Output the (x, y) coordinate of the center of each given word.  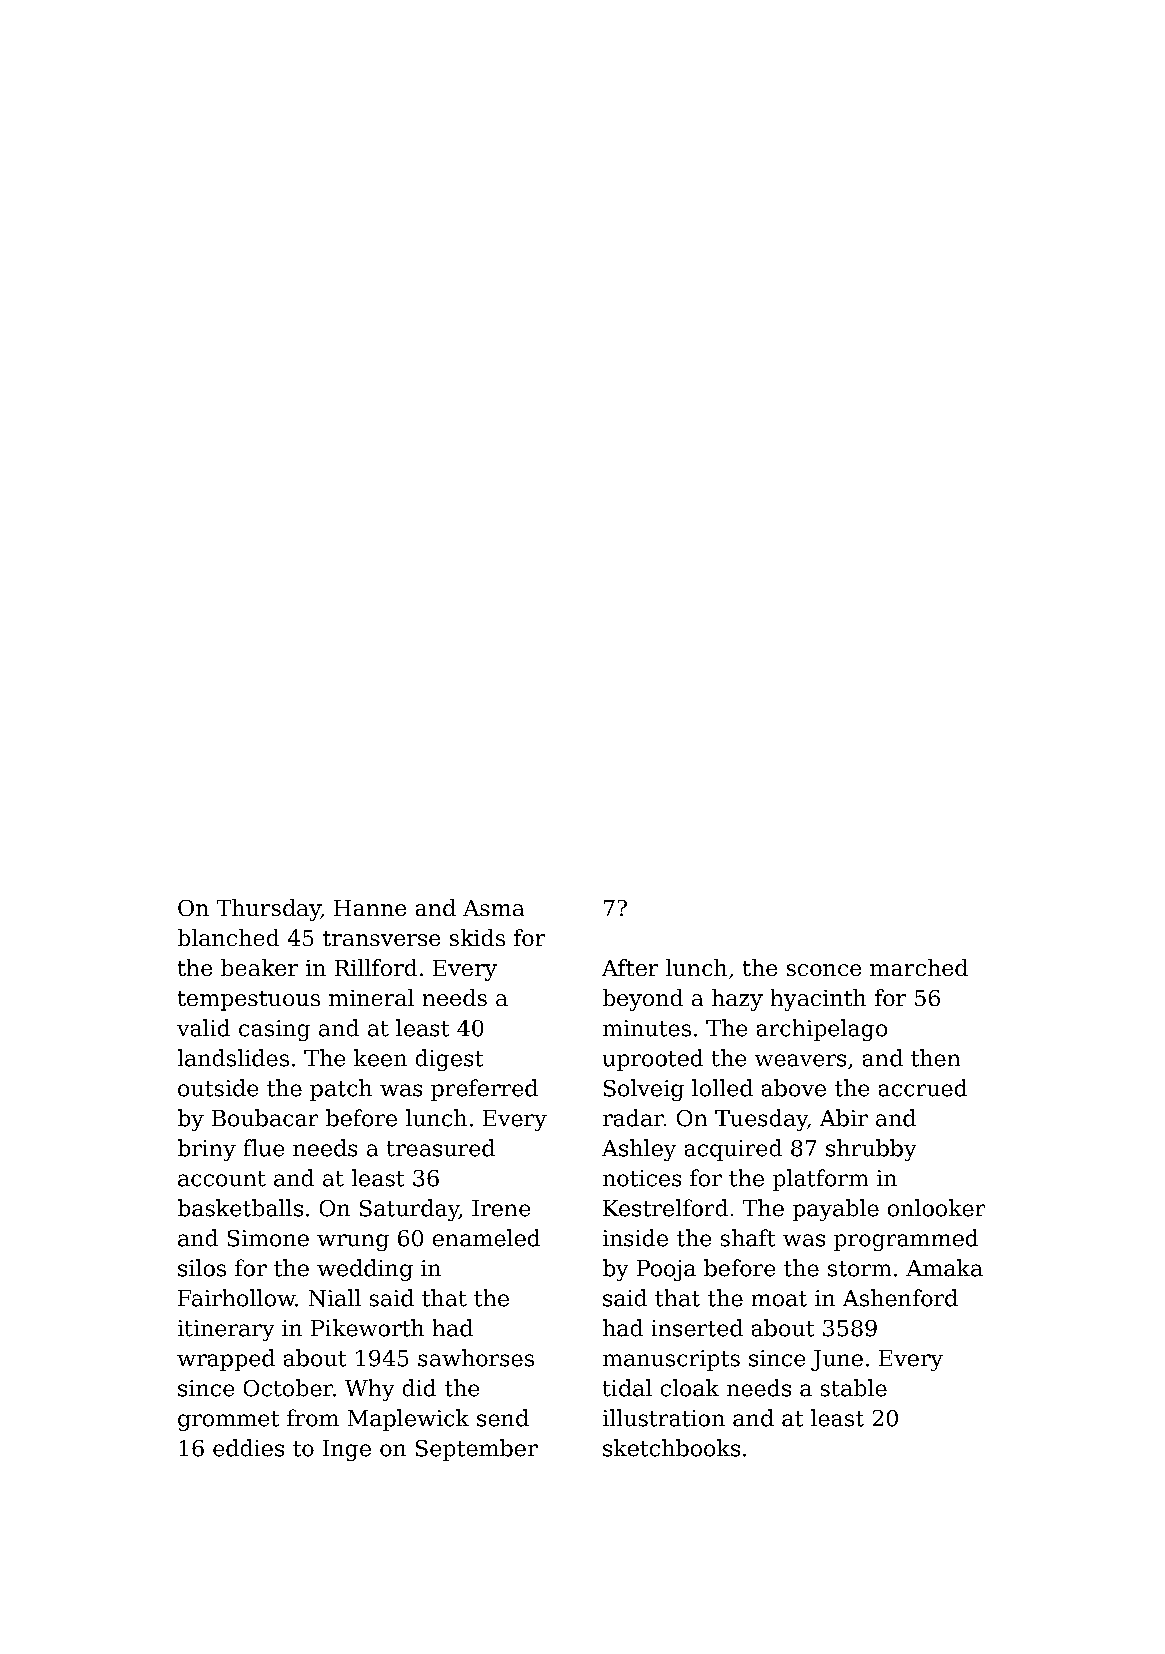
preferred (484, 1090)
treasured (441, 1148)
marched (919, 967)
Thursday (269, 910)
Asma (493, 908)
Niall (335, 1298)
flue (264, 1148)
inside (635, 1238)
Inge (347, 1450)
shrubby (871, 1150)
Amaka (944, 1268)
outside (218, 1088)
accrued (923, 1088)
